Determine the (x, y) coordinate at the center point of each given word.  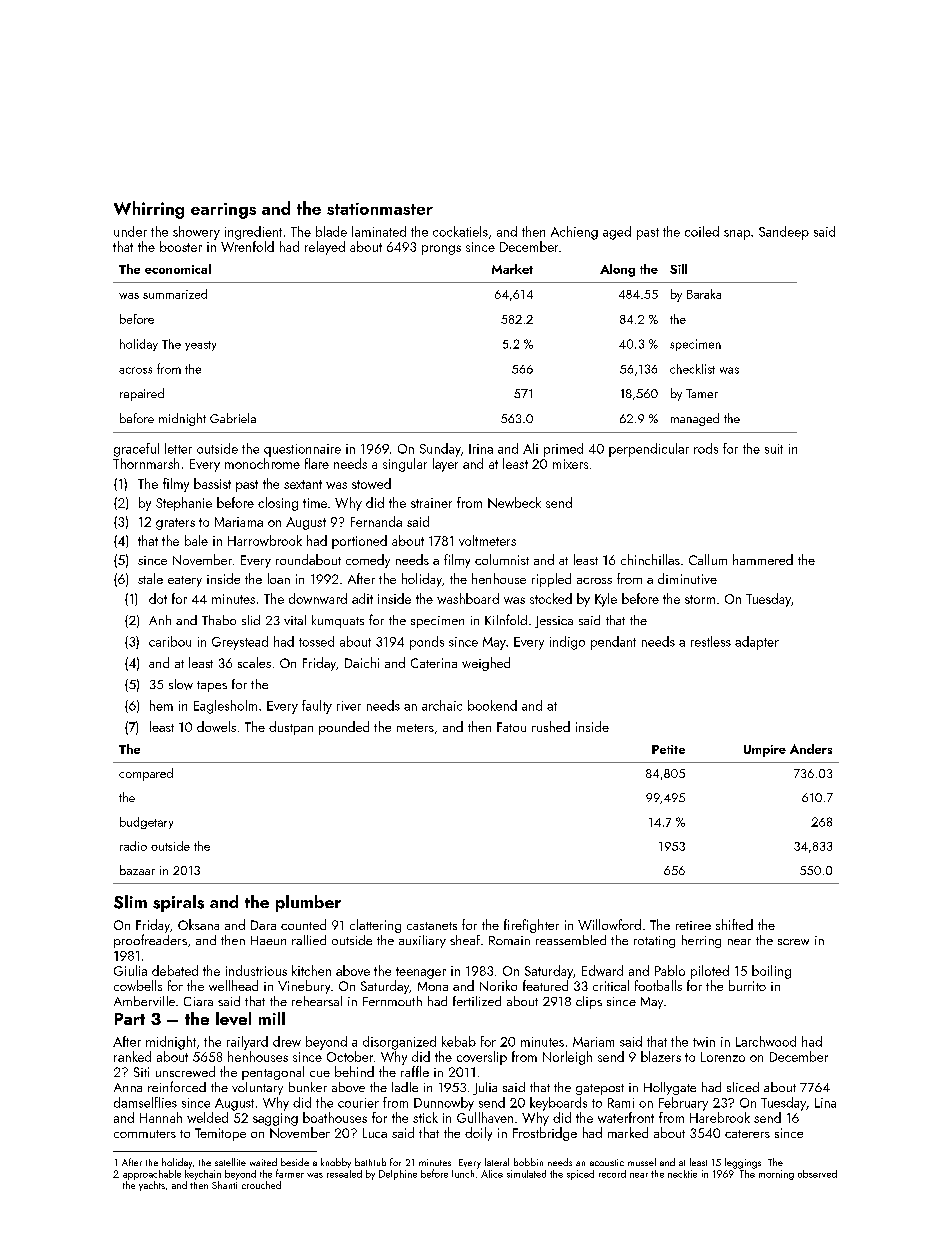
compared (146, 774)
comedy (368, 561)
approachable (152, 1175)
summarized (175, 294)
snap (737, 235)
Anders (811, 749)
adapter (757, 643)
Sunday (440, 450)
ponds (427, 643)
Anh (160, 620)
